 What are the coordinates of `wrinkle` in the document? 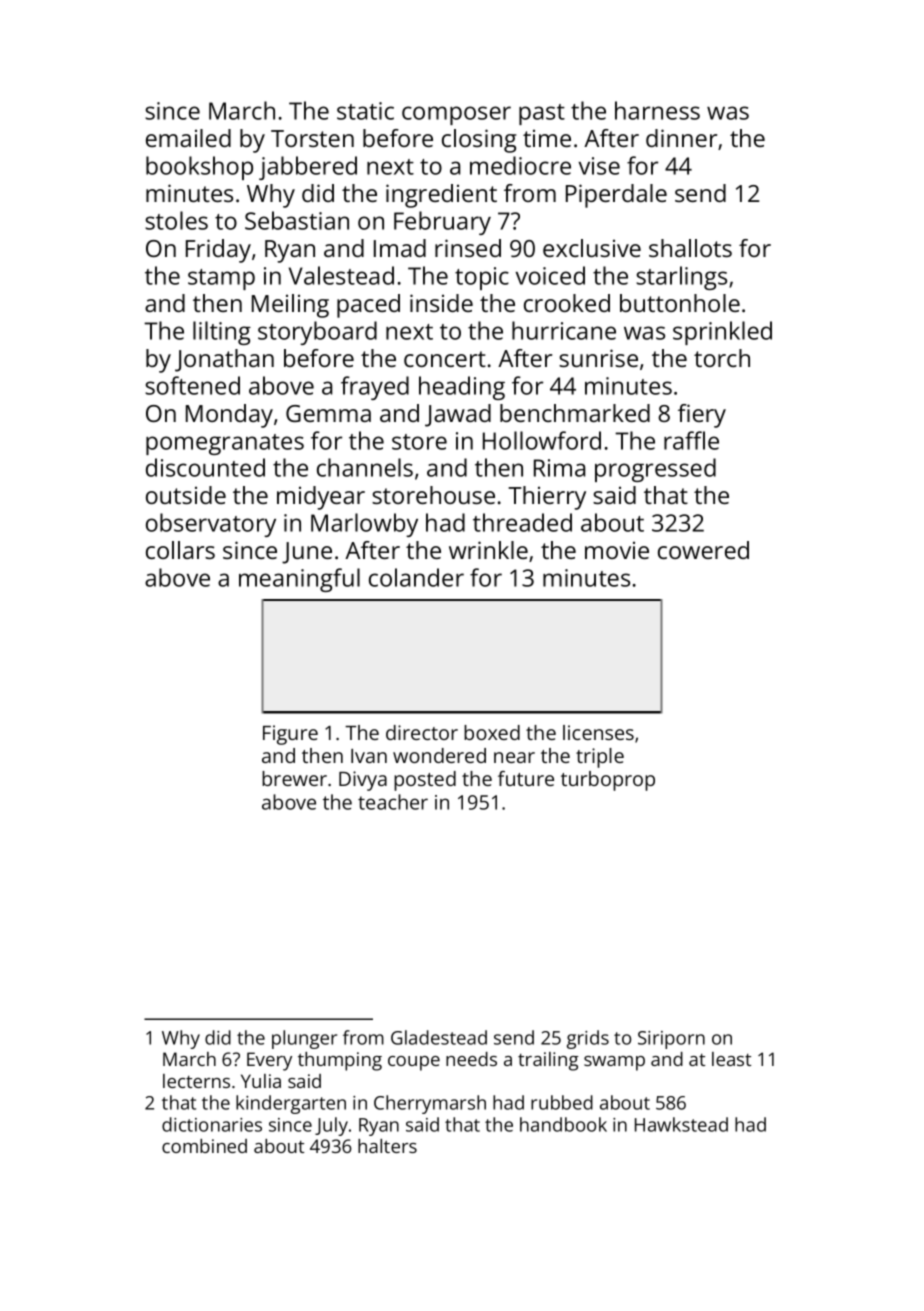 It's located at (488, 550).
